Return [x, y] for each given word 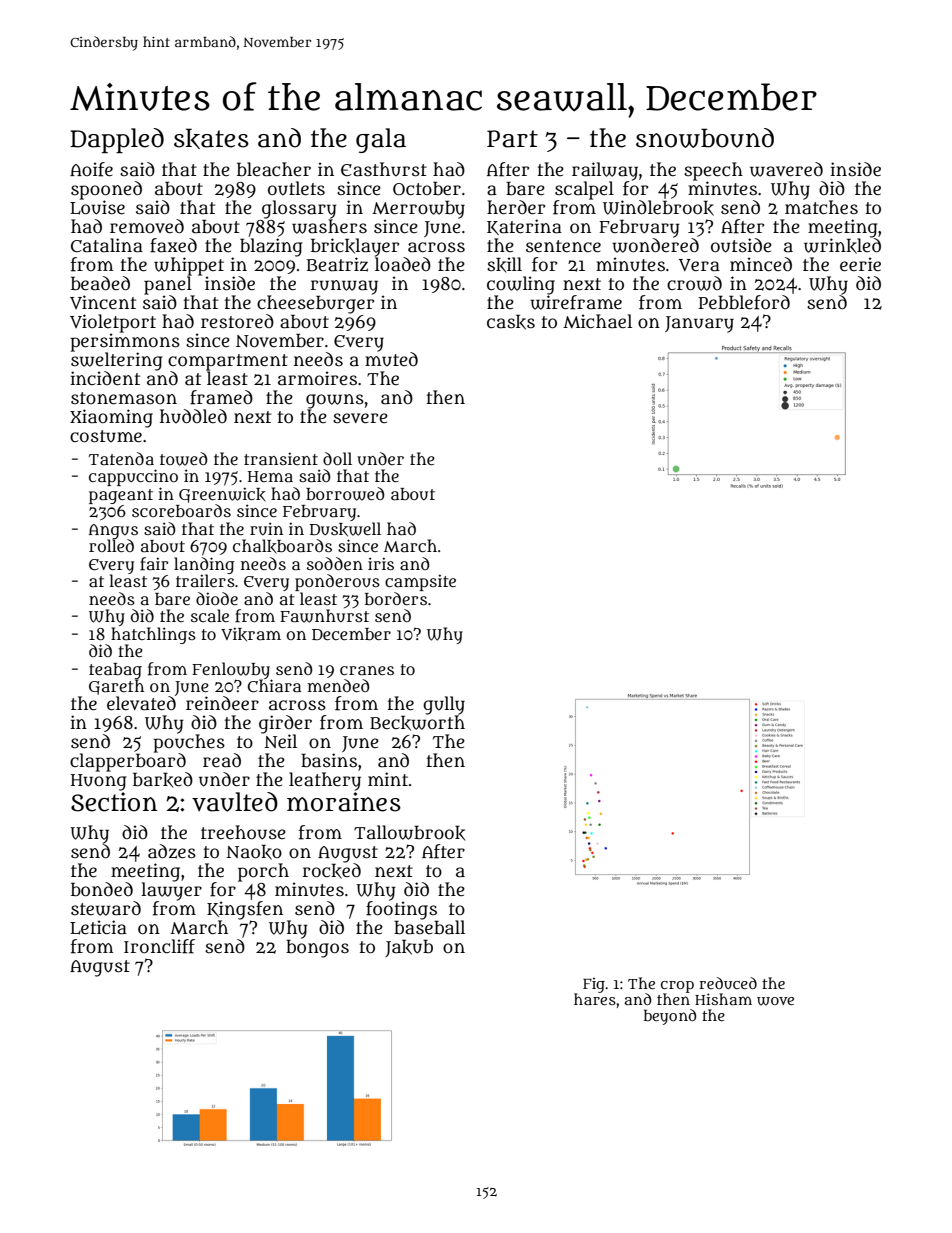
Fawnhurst [324, 616]
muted [391, 358]
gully [444, 705]
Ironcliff [159, 946]
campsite [420, 582]
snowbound [705, 138]
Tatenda [121, 458]
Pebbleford [744, 302]
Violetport [113, 323]
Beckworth [417, 723]
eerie [860, 264]
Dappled [117, 140]
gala [381, 140]
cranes [367, 670]
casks [511, 322]
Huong [99, 782]
